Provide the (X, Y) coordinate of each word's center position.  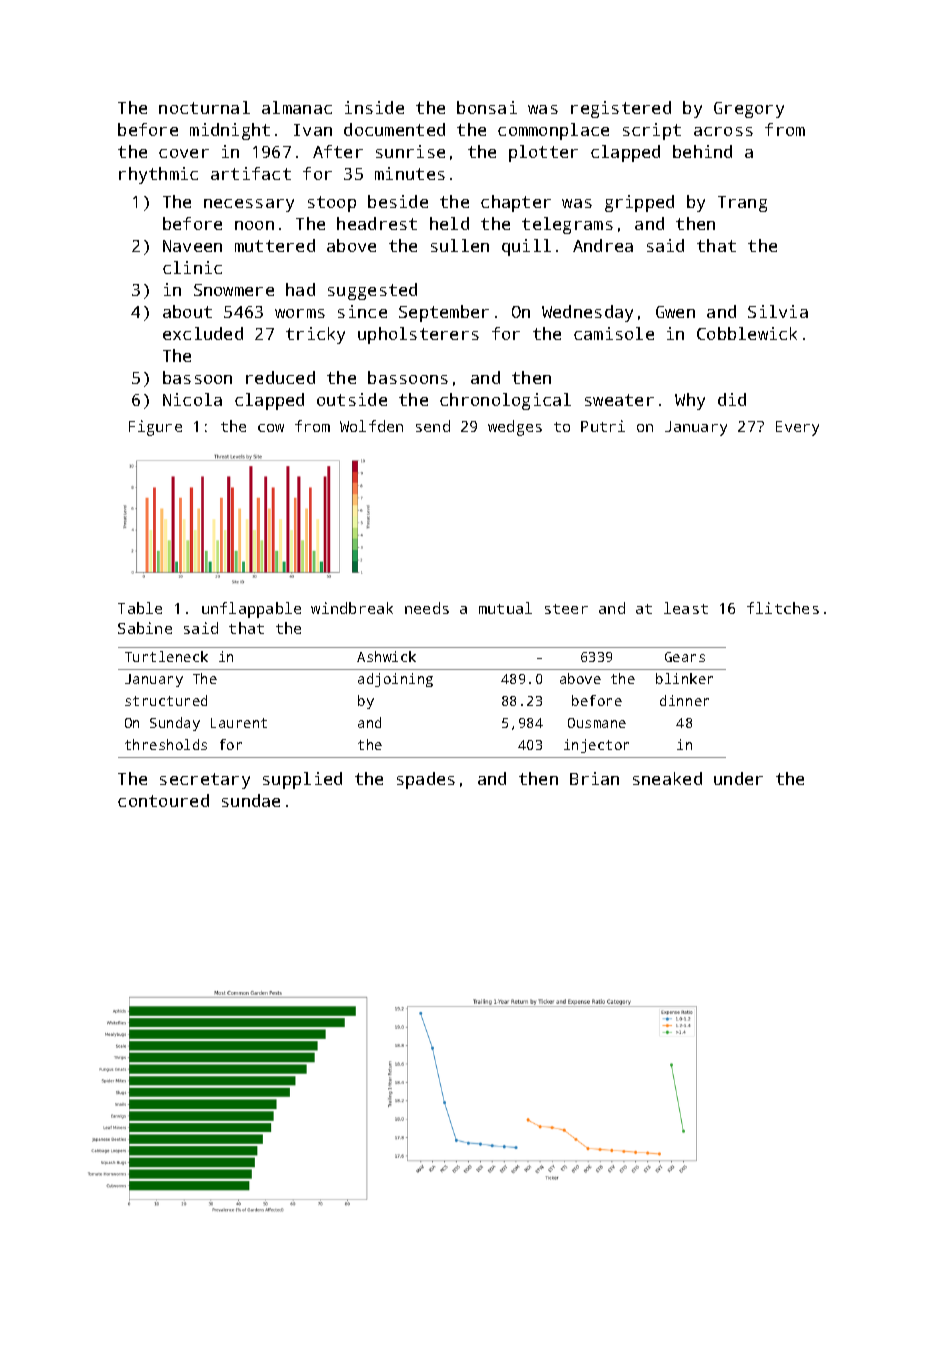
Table (140, 608)
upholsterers (418, 335)
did (732, 399)
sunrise (410, 151)
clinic (192, 267)
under (738, 778)
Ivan (313, 130)
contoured (163, 800)
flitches (783, 608)
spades (426, 780)
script (652, 131)
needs (427, 608)
